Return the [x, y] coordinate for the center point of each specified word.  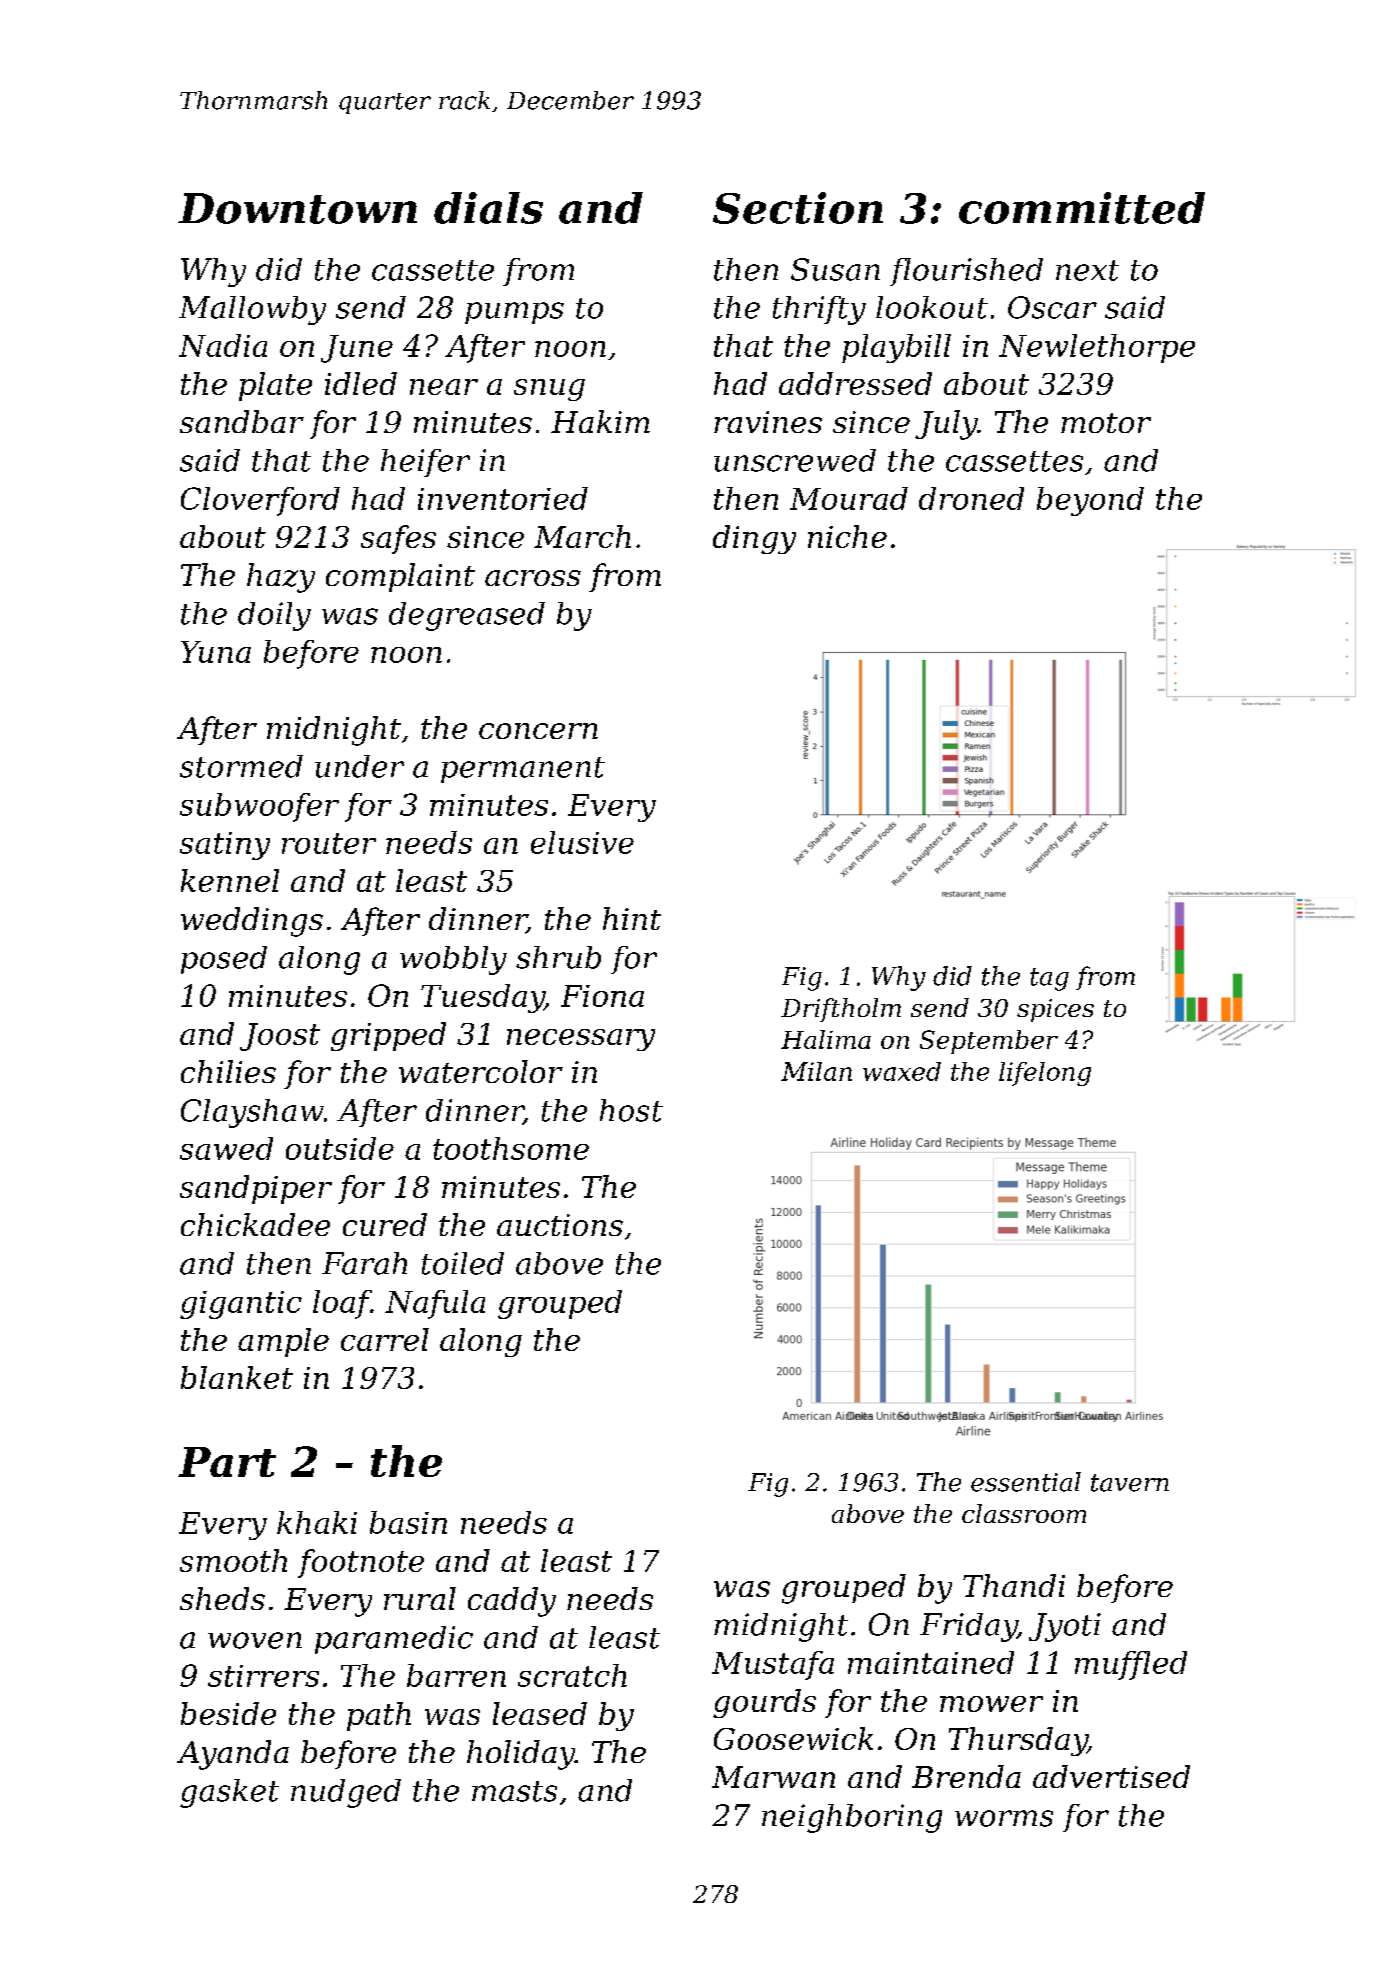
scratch [572, 1675]
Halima [826, 1039]
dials [488, 208]
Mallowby [252, 310]
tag [1049, 979]
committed [1082, 208]
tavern [1130, 1483]
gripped [388, 1036]
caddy [512, 1602]
